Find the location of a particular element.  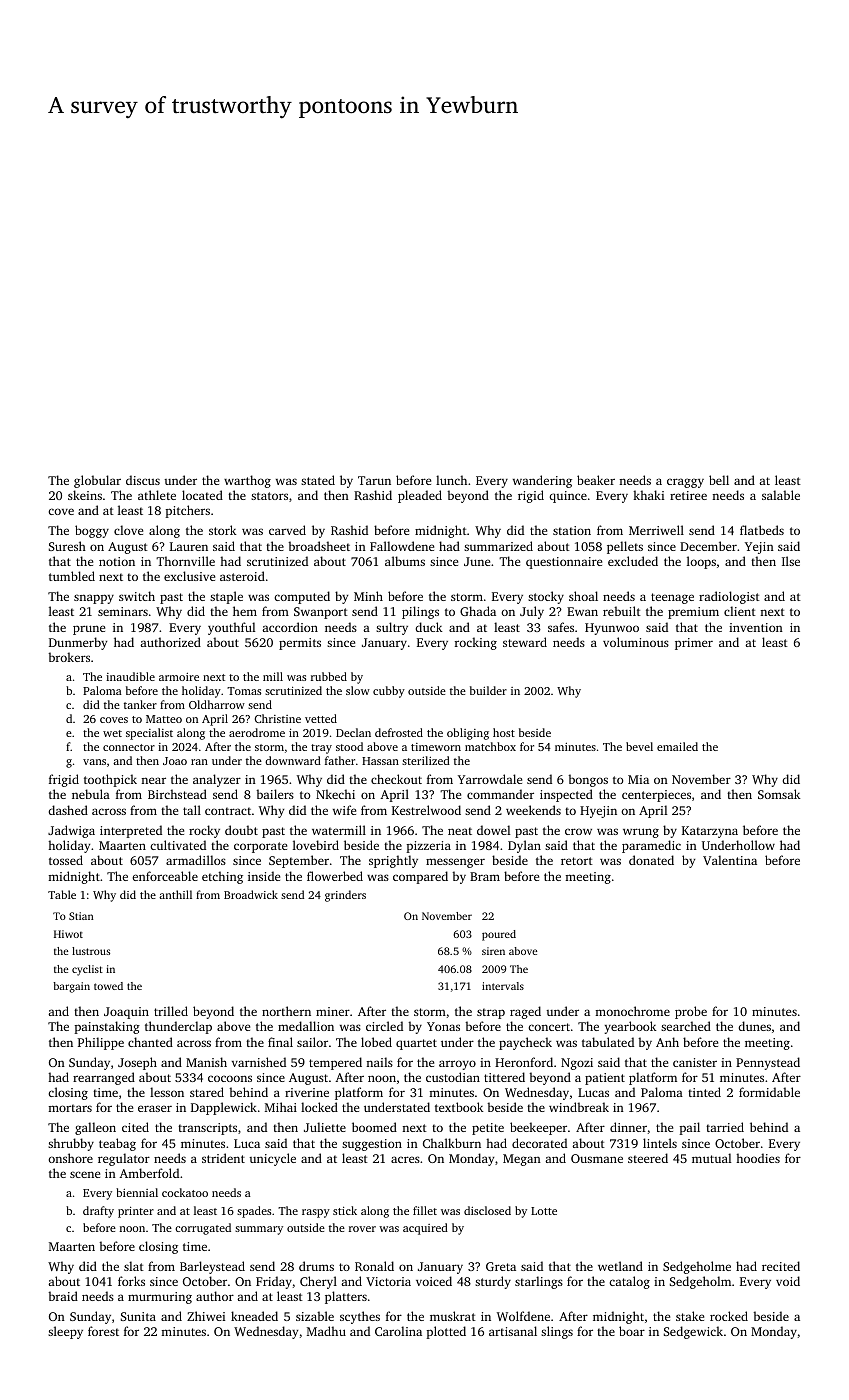

donated is located at coordinates (651, 860).
